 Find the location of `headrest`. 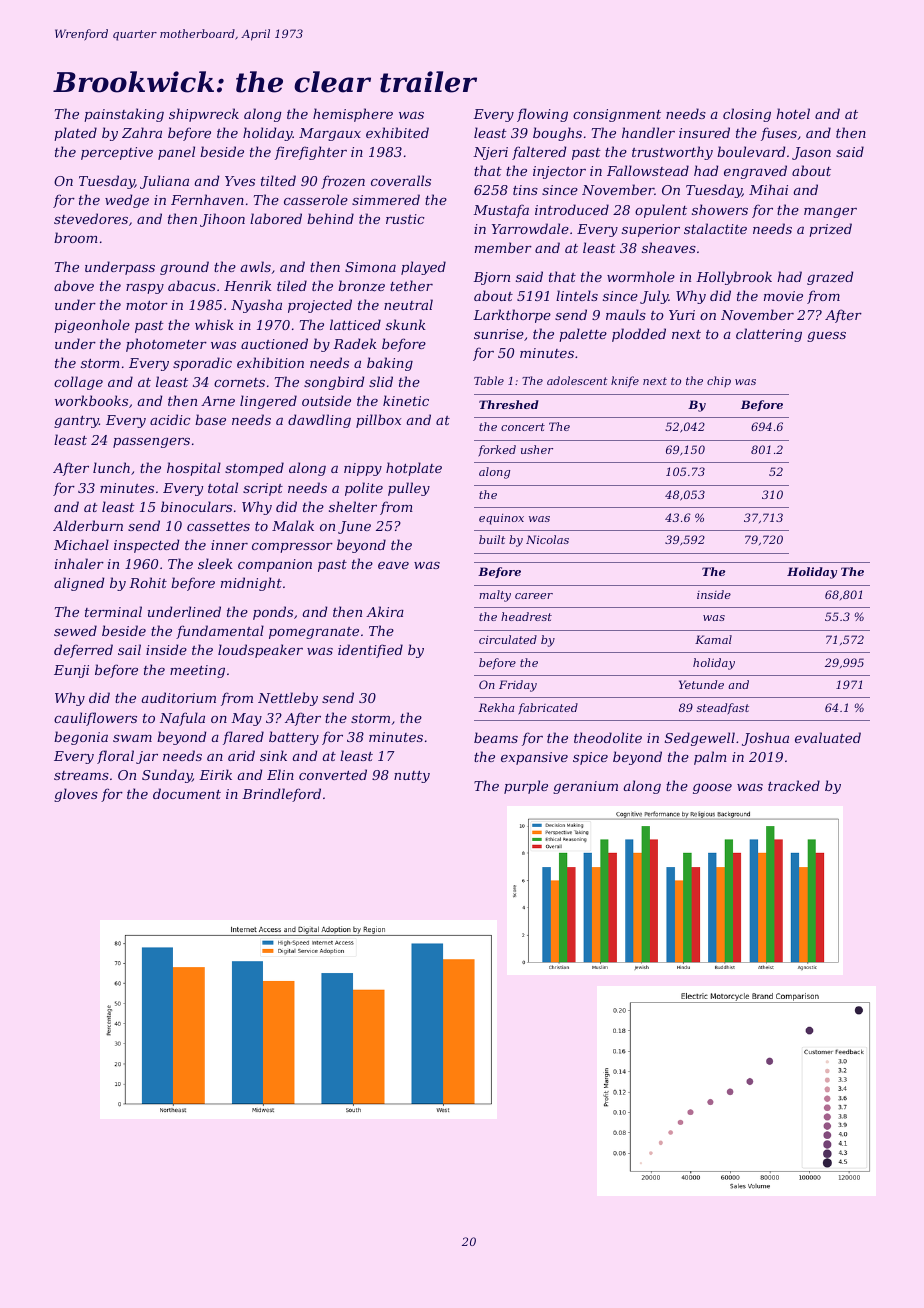

headrest is located at coordinates (526, 616).
